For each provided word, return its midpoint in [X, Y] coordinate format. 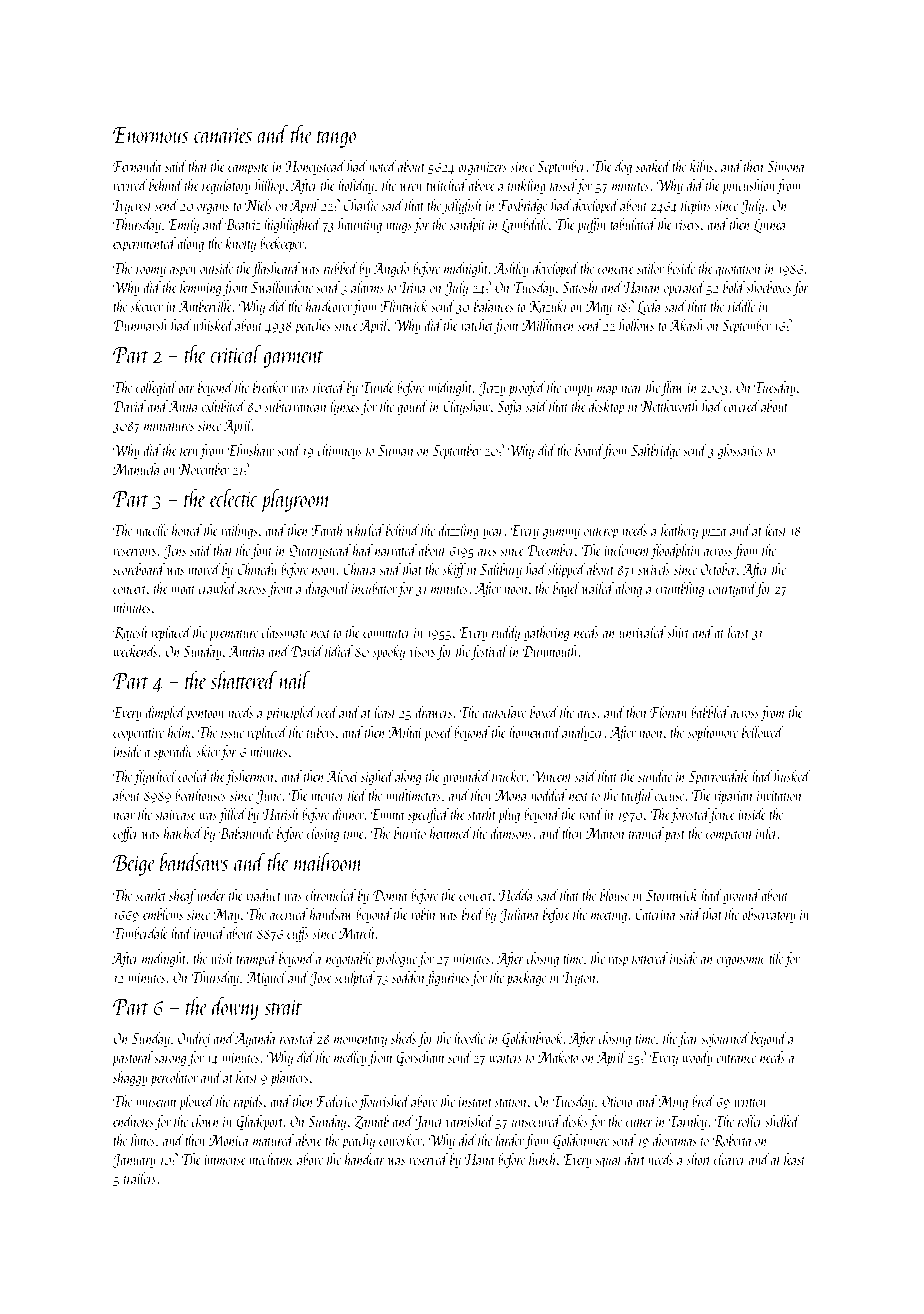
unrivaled [642, 632]
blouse [614, 895]
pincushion [750, 186]
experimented [144, 244]
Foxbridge [523, 206]
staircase [175, 815]
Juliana [519, 915]
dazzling [458, 531]
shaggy [130, 1078]
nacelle [152, 530]
